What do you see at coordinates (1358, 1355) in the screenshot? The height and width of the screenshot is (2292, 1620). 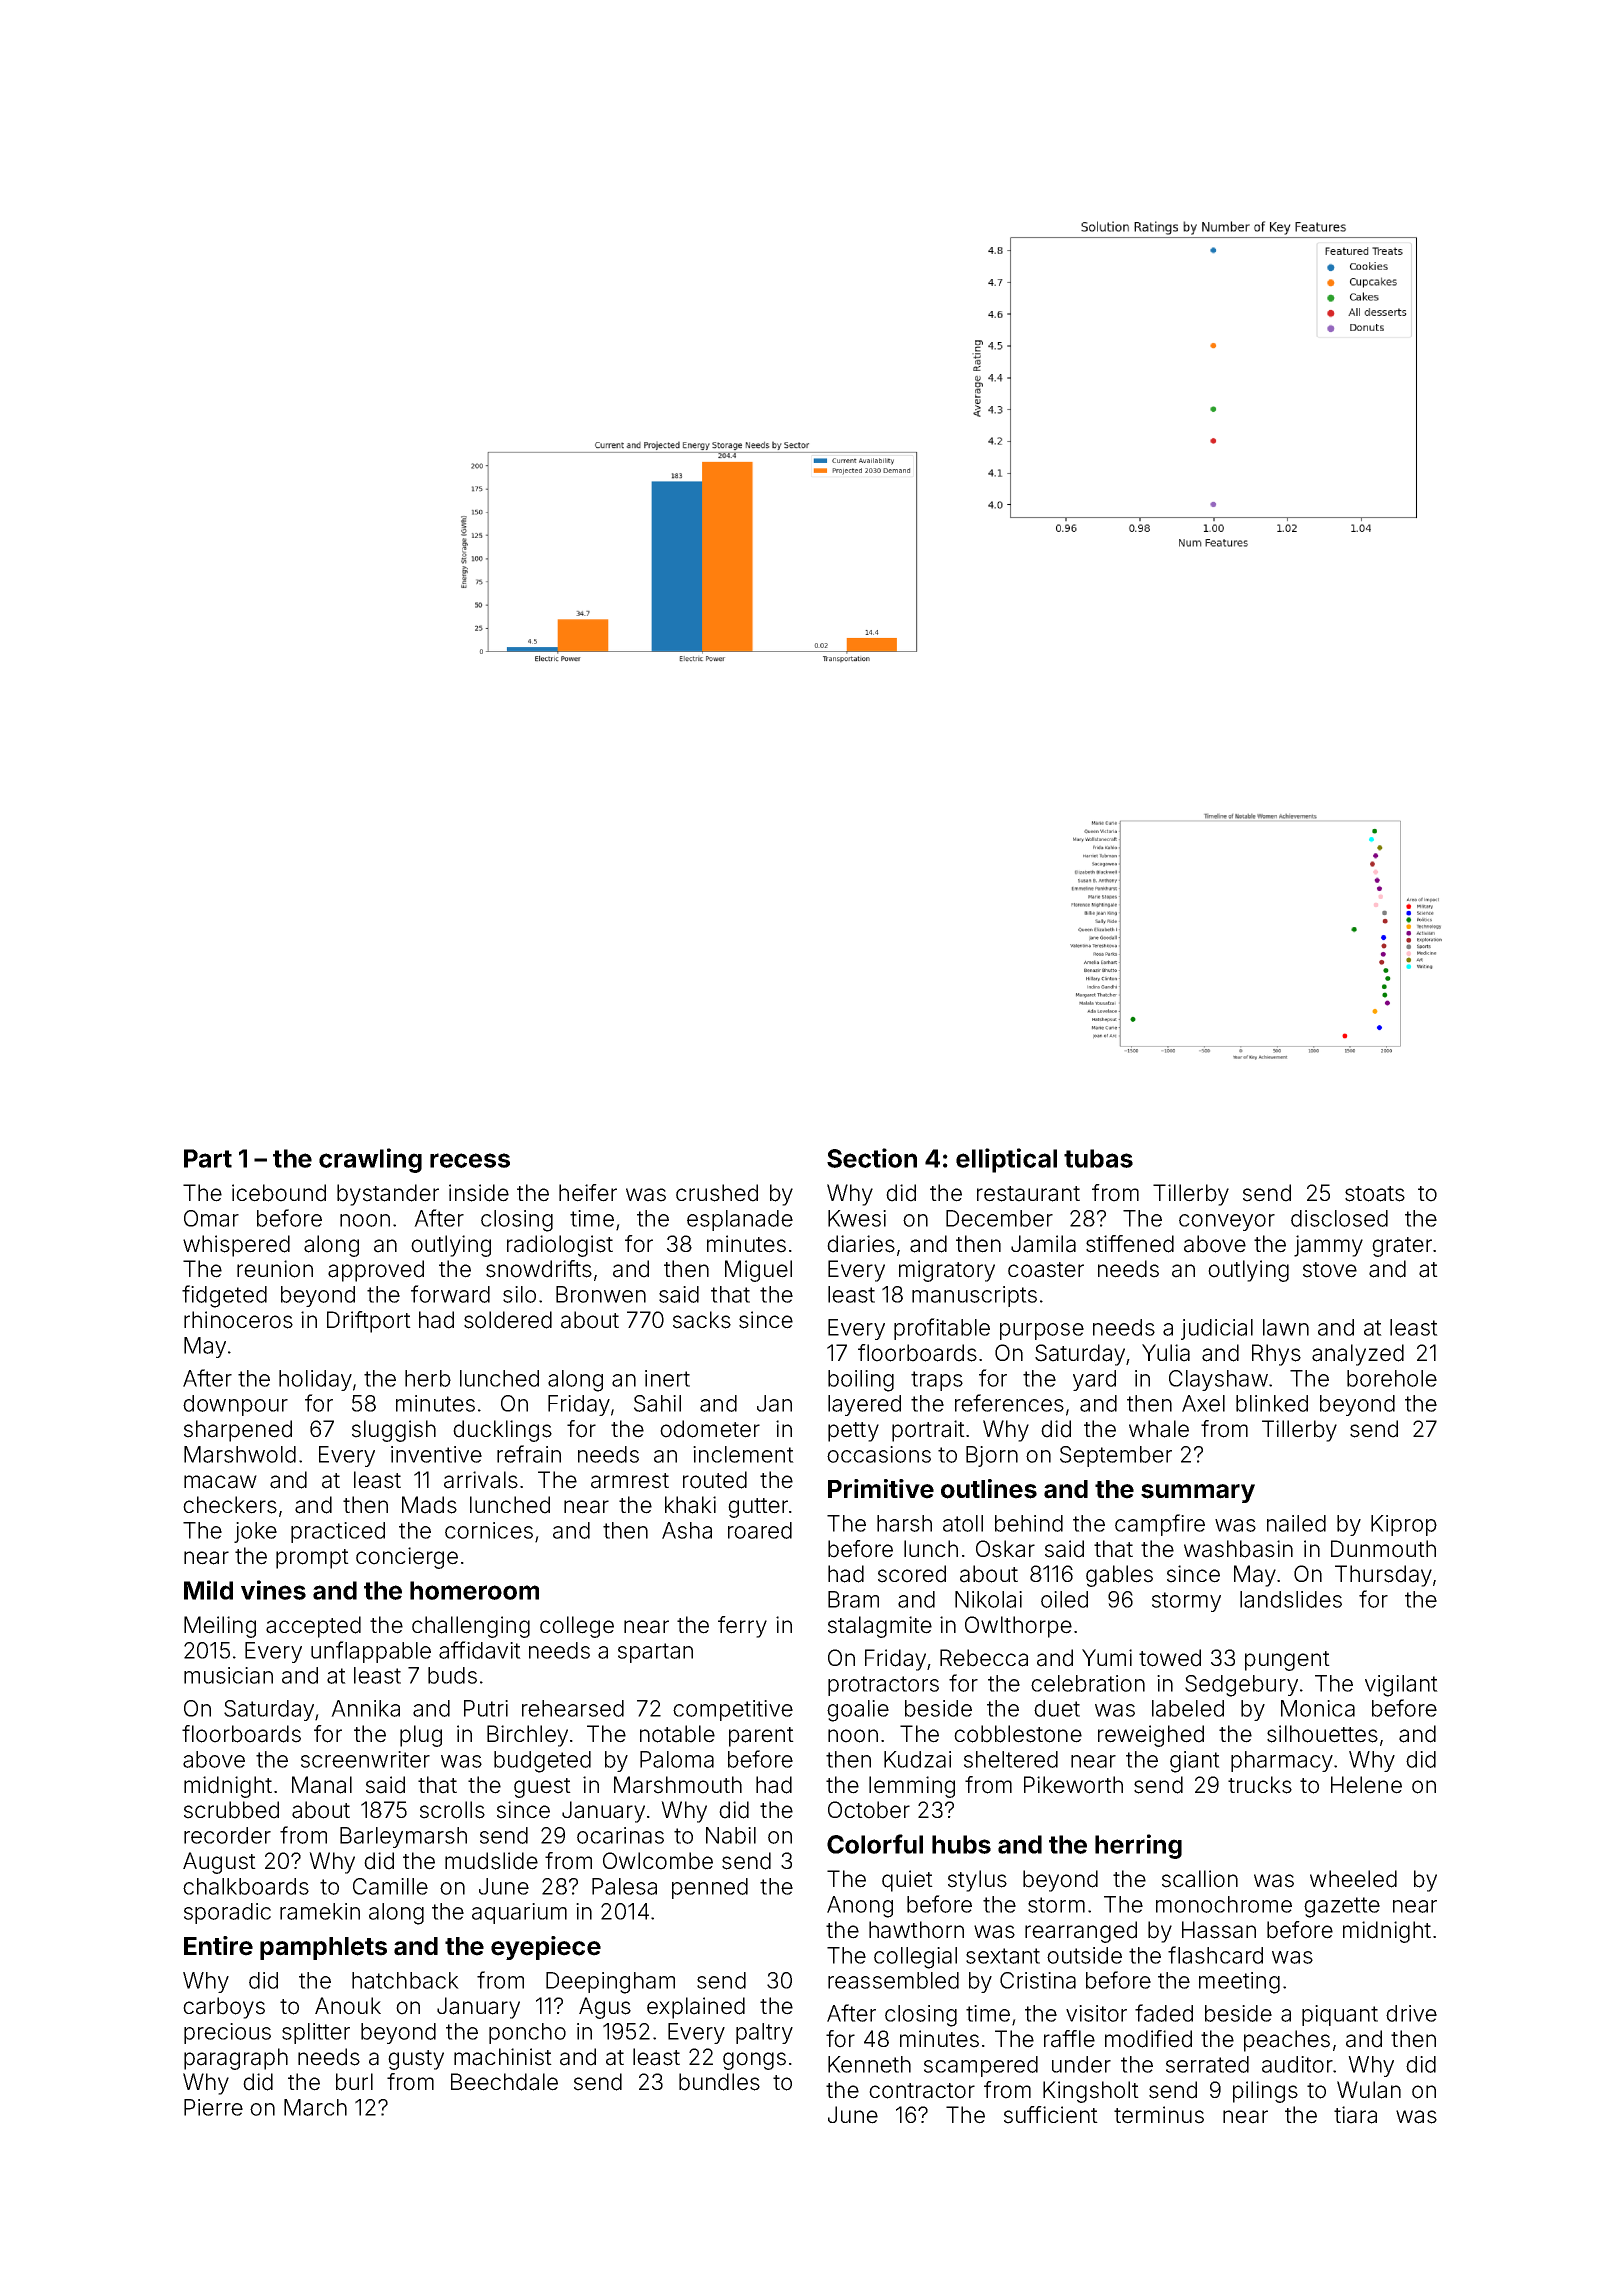 I see `analyzed` at bounding box center [1358, 1355].
